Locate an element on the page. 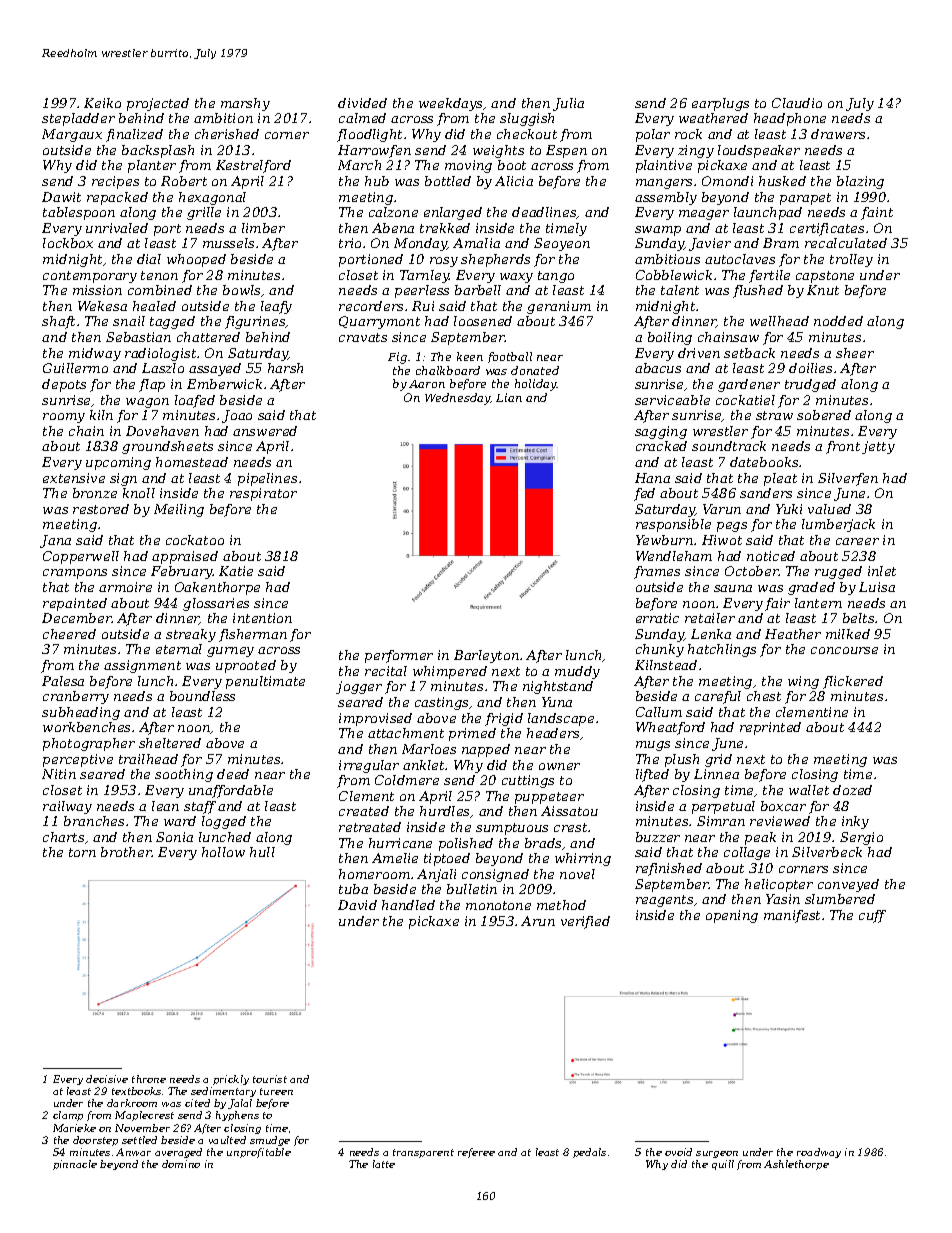 The width and height of the document is (952, 1233). Seoyeon is located at coordinates (562, 244).
